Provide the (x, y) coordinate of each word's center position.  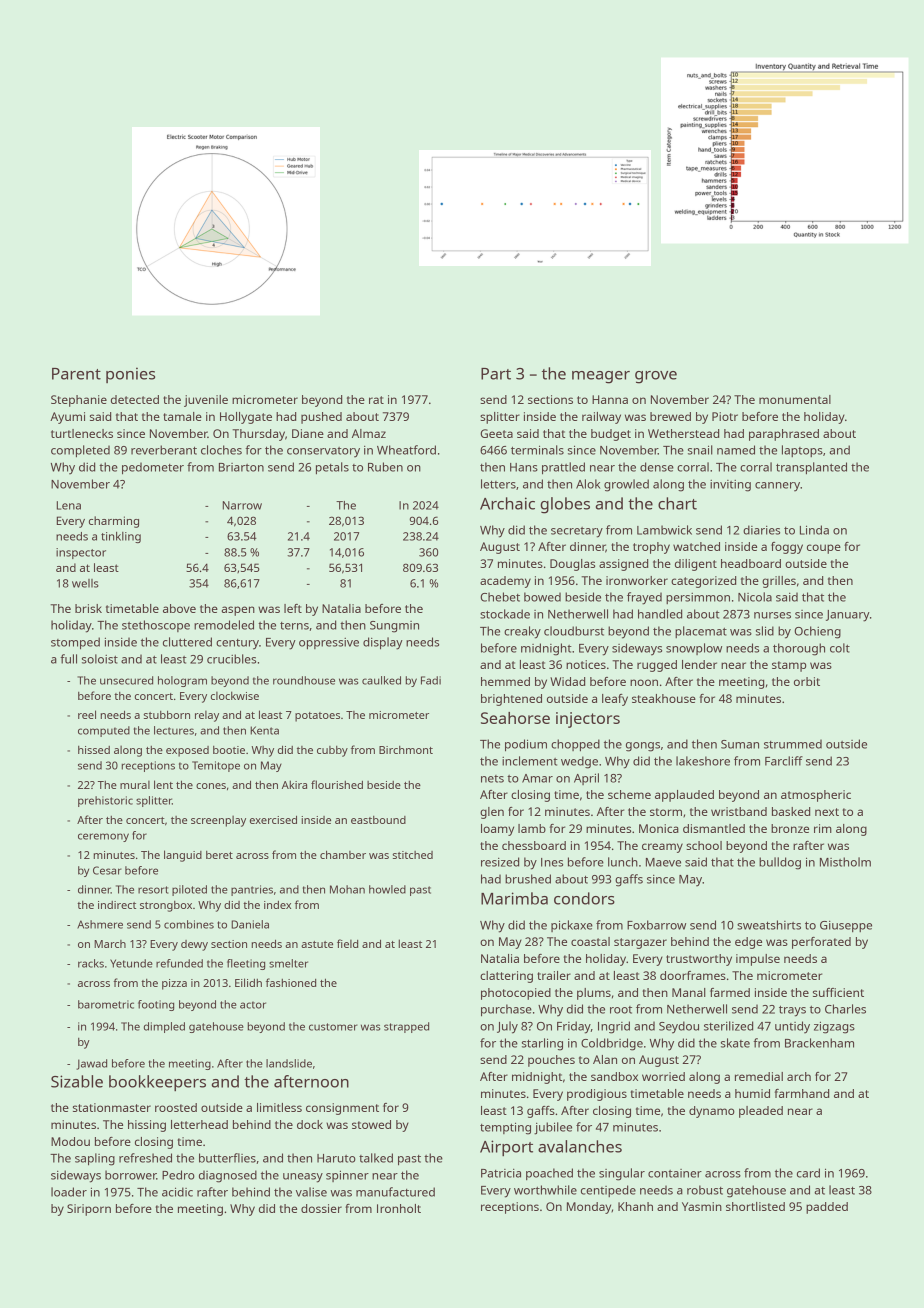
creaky (522, 632)
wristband (739, 811)
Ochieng (817, 632)
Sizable (77, 1081)
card (808, 1173)
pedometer (153, 468)
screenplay (218, 821)
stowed (371, 1124)
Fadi (431, 680)
